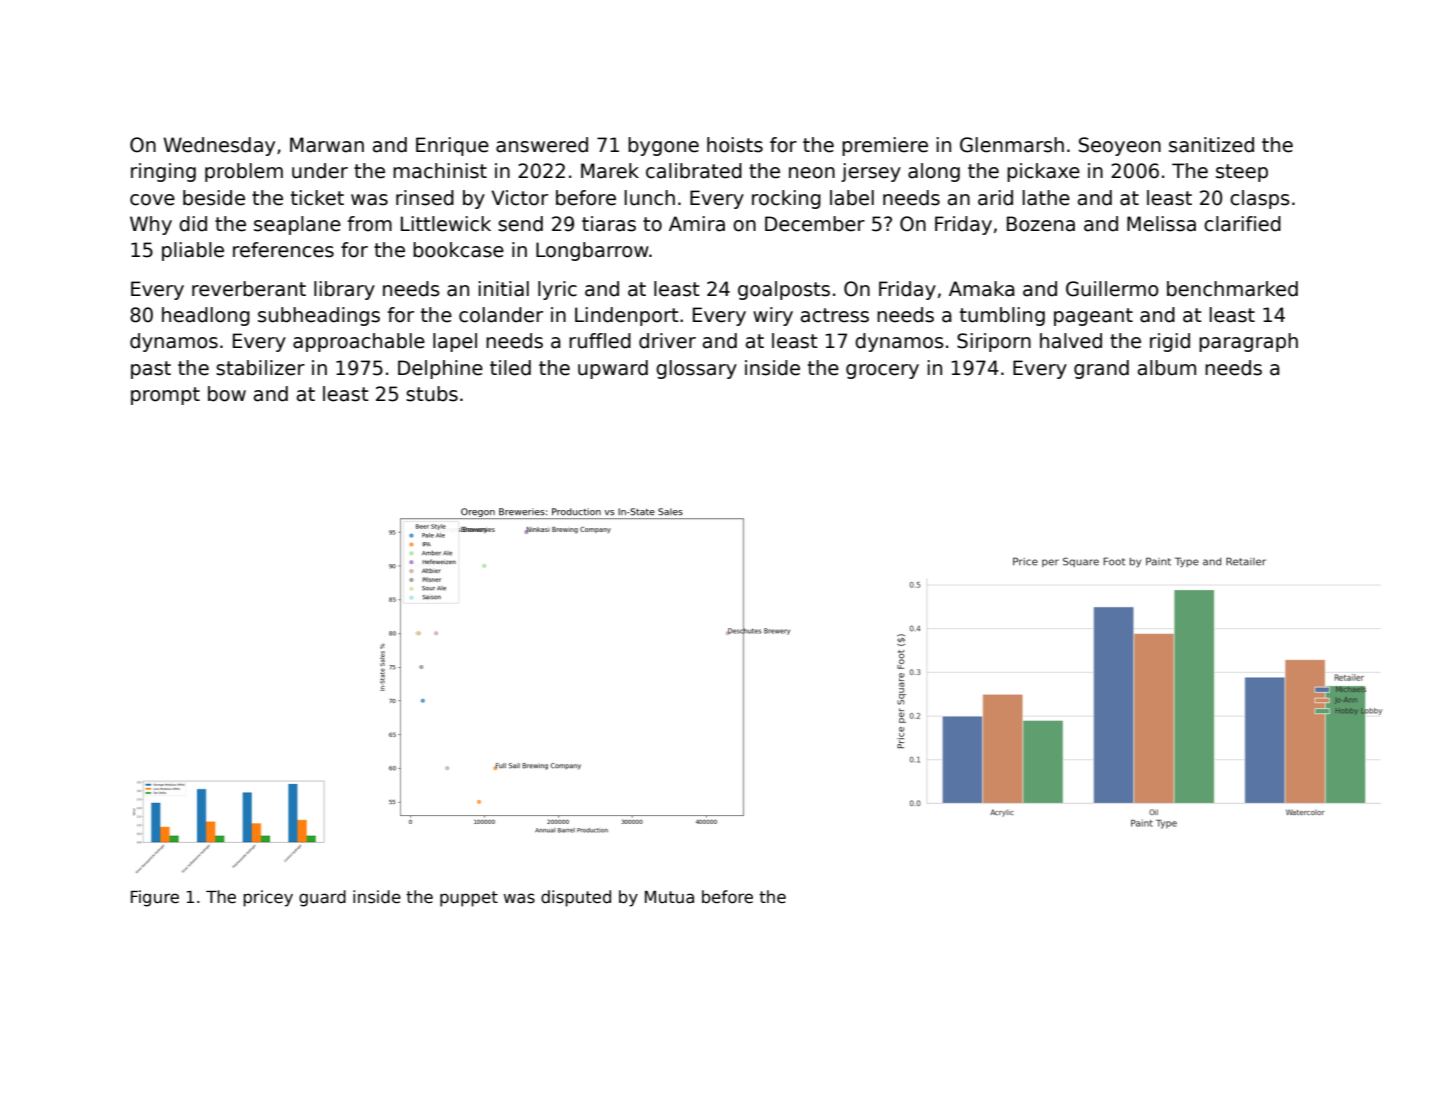 This screenshot has width=1438, height=1111. What do you see at coordinates (327, 145) in the screenshot?
I see `Marwan` at bounding box center [327, 145].
